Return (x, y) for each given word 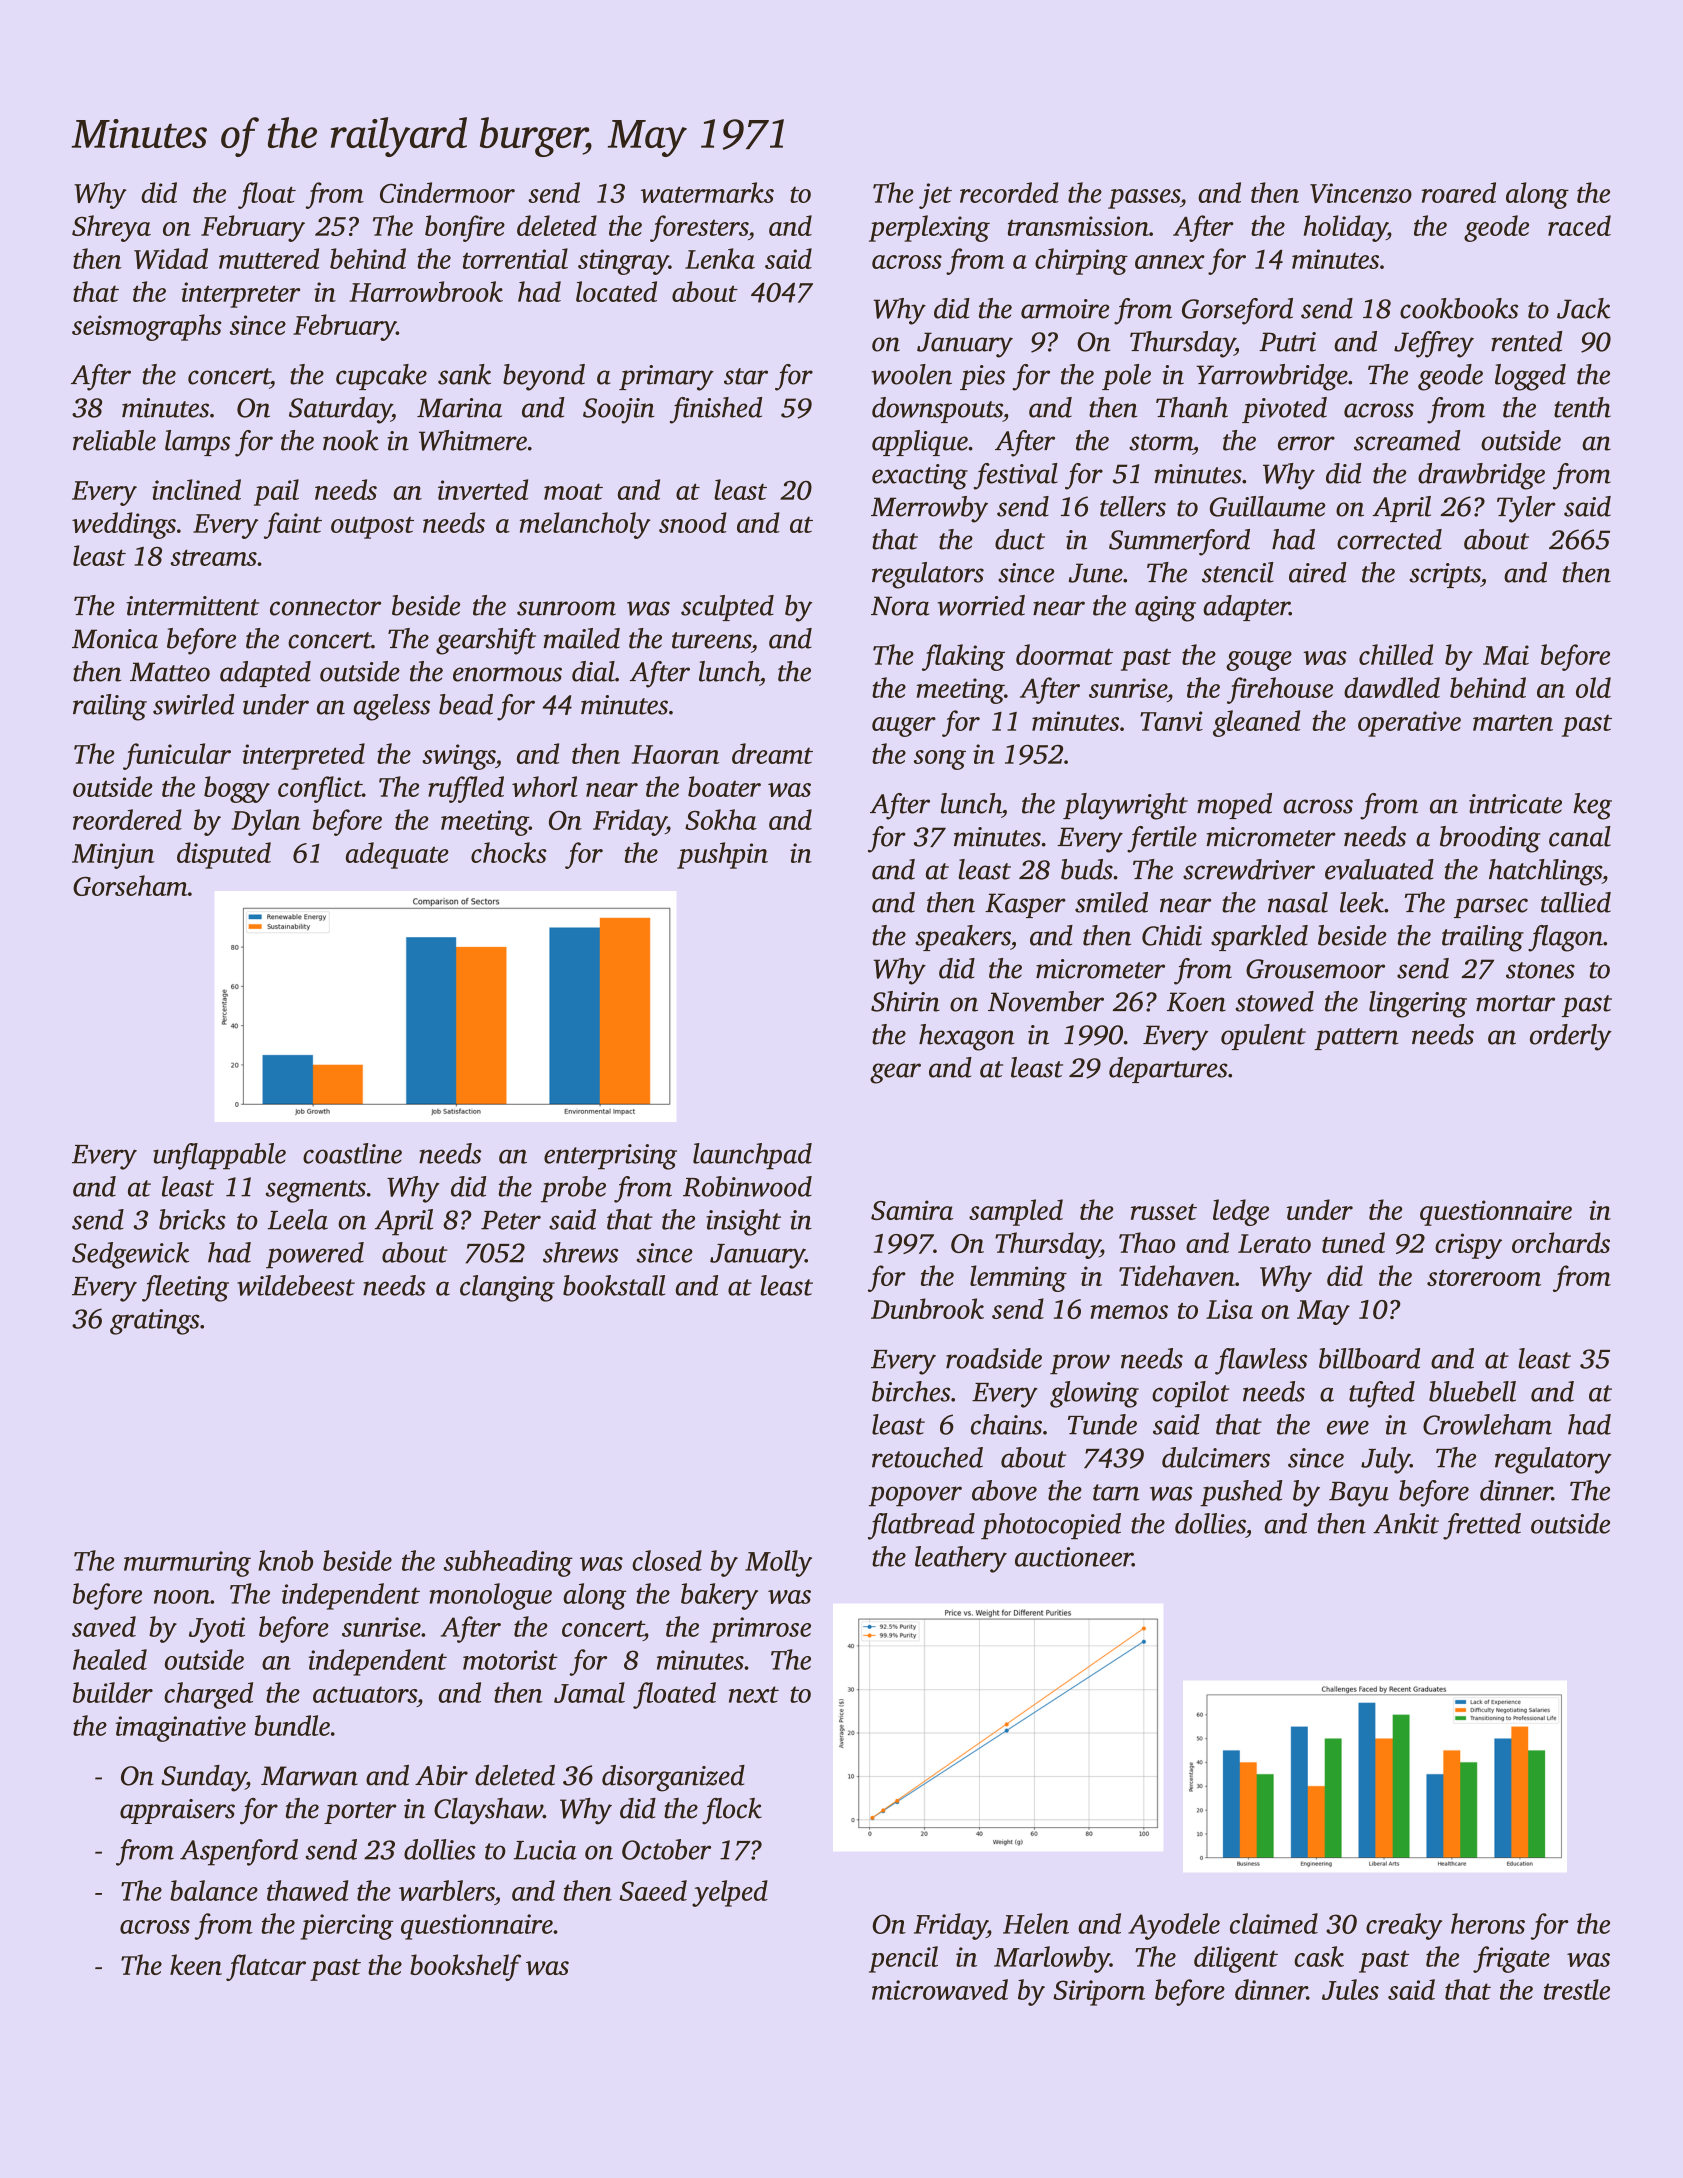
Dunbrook (927, 1308)
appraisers (177, 1811)
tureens (711, 640)
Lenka (720, 258)
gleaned (1256, 723)
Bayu (1359, 1494)
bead (466, 704)
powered (315, 1255)
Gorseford (1237, 311)
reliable (114, 440)
